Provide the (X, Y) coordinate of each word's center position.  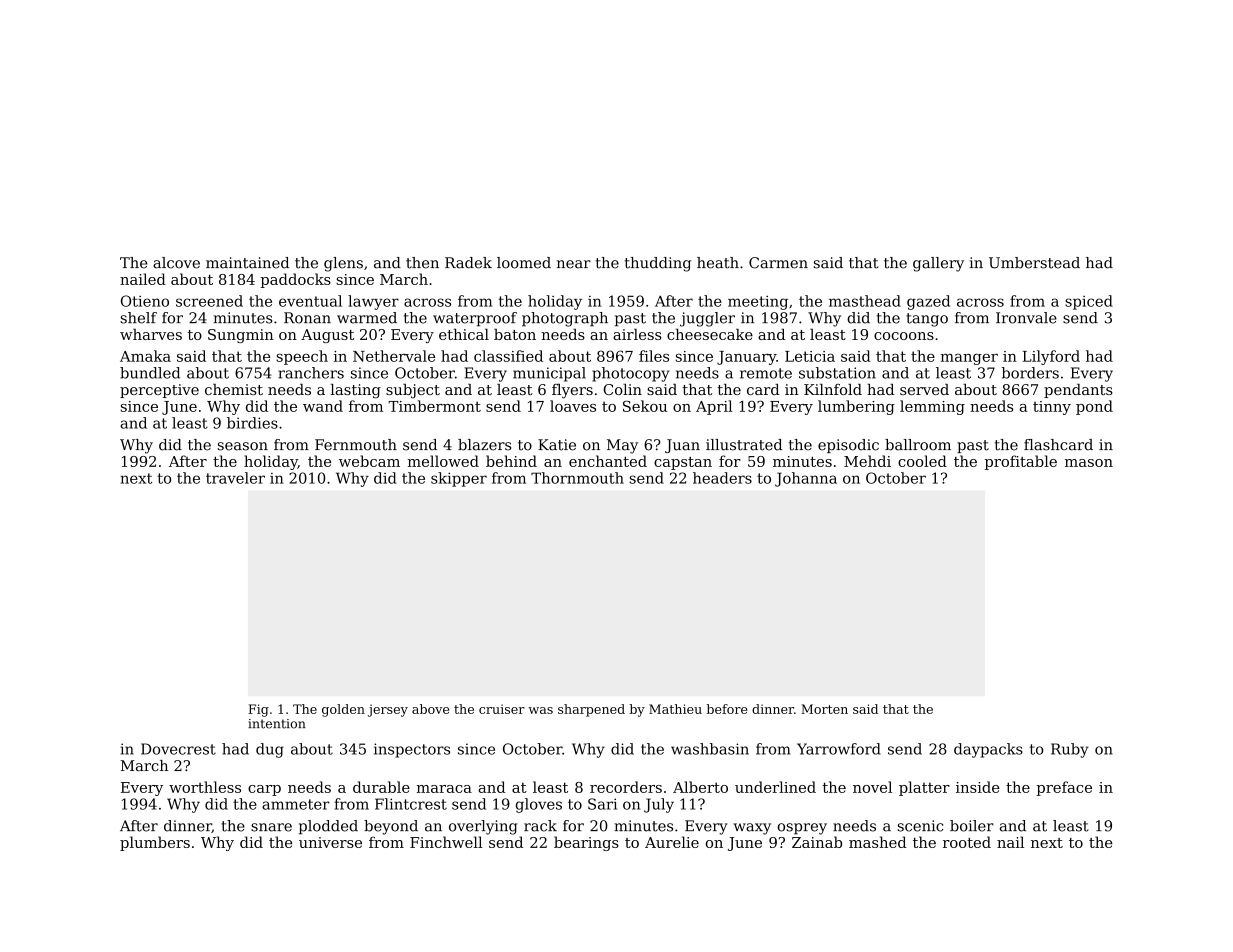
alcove (176, 263)
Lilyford (1051, 357)
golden (343, 710)
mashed (878, 842)
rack (540, 826)
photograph (565, 319)
